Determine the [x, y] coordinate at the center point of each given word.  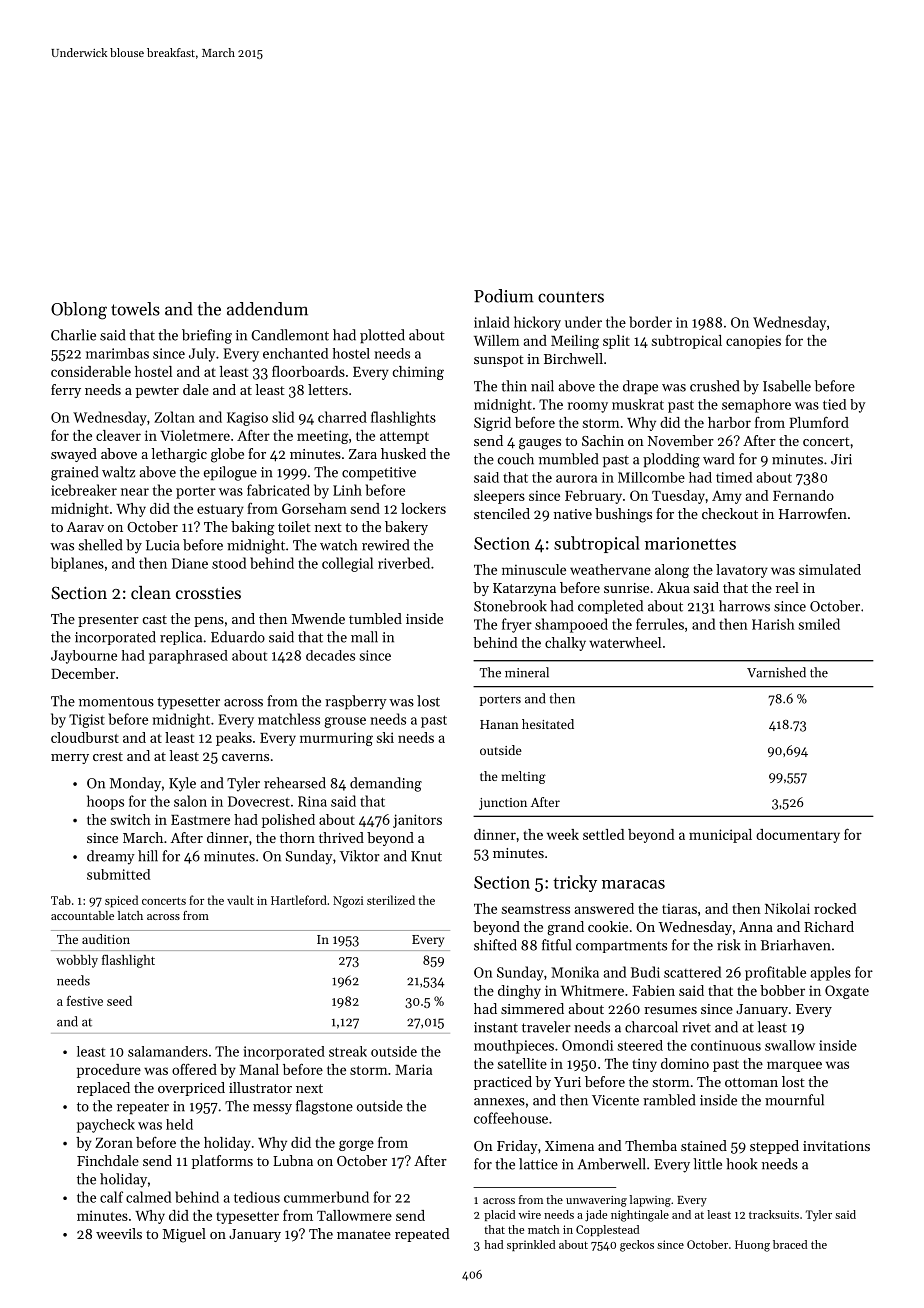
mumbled [568, 459]
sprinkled [531, 1245]
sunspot [499, 361]
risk [728, 945]
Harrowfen [813, 513]
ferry [66, 391]
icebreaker [84, 490]
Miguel [184, 1235]
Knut [426, 856]
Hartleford [299, 900]
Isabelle [787, 386]
